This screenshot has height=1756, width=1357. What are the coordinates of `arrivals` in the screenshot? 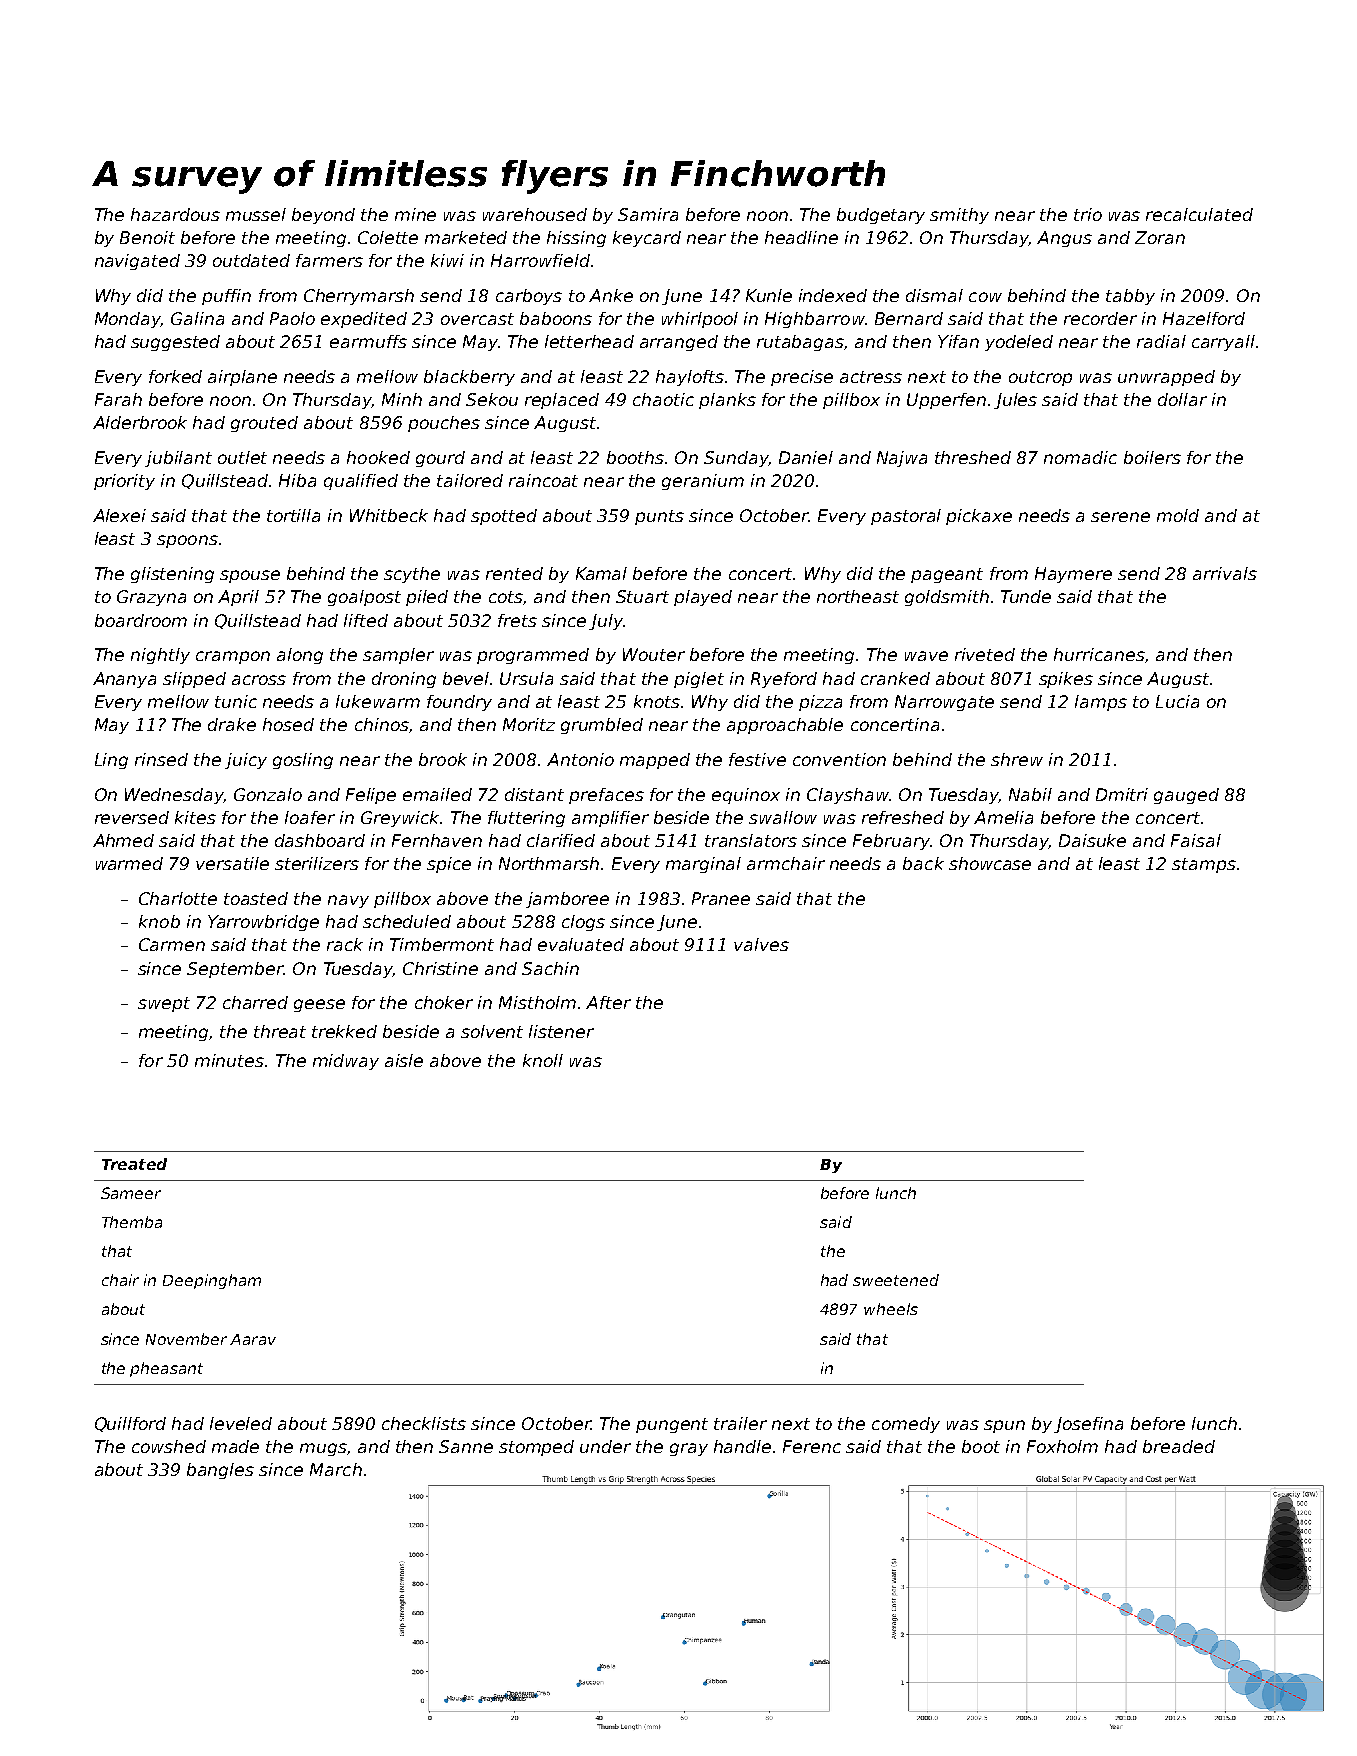 It's located at (1225, 573).
